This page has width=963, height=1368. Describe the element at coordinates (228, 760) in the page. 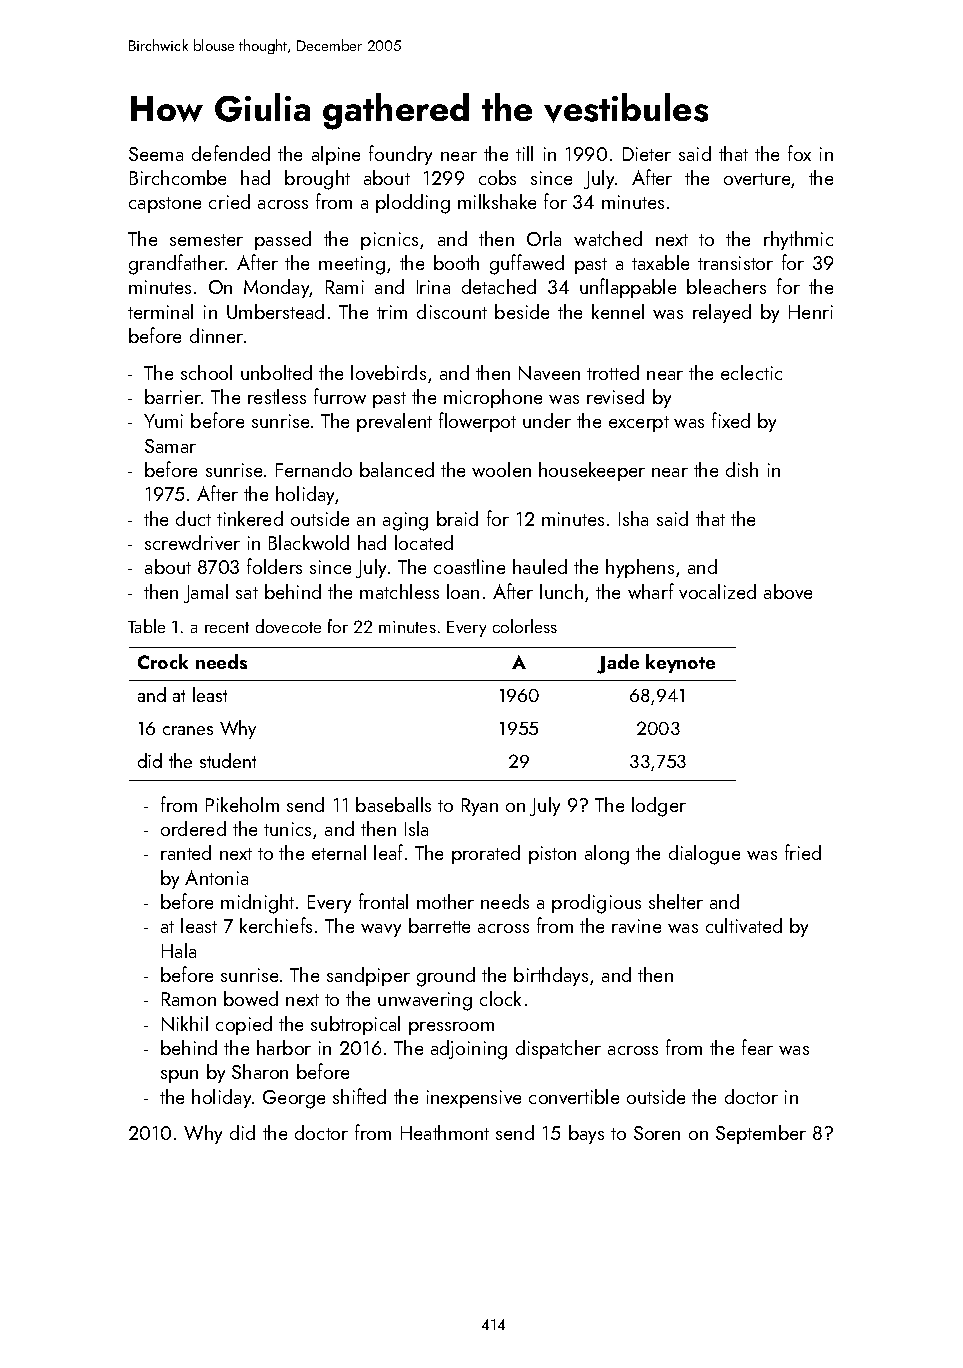

I see `student` at that location.
